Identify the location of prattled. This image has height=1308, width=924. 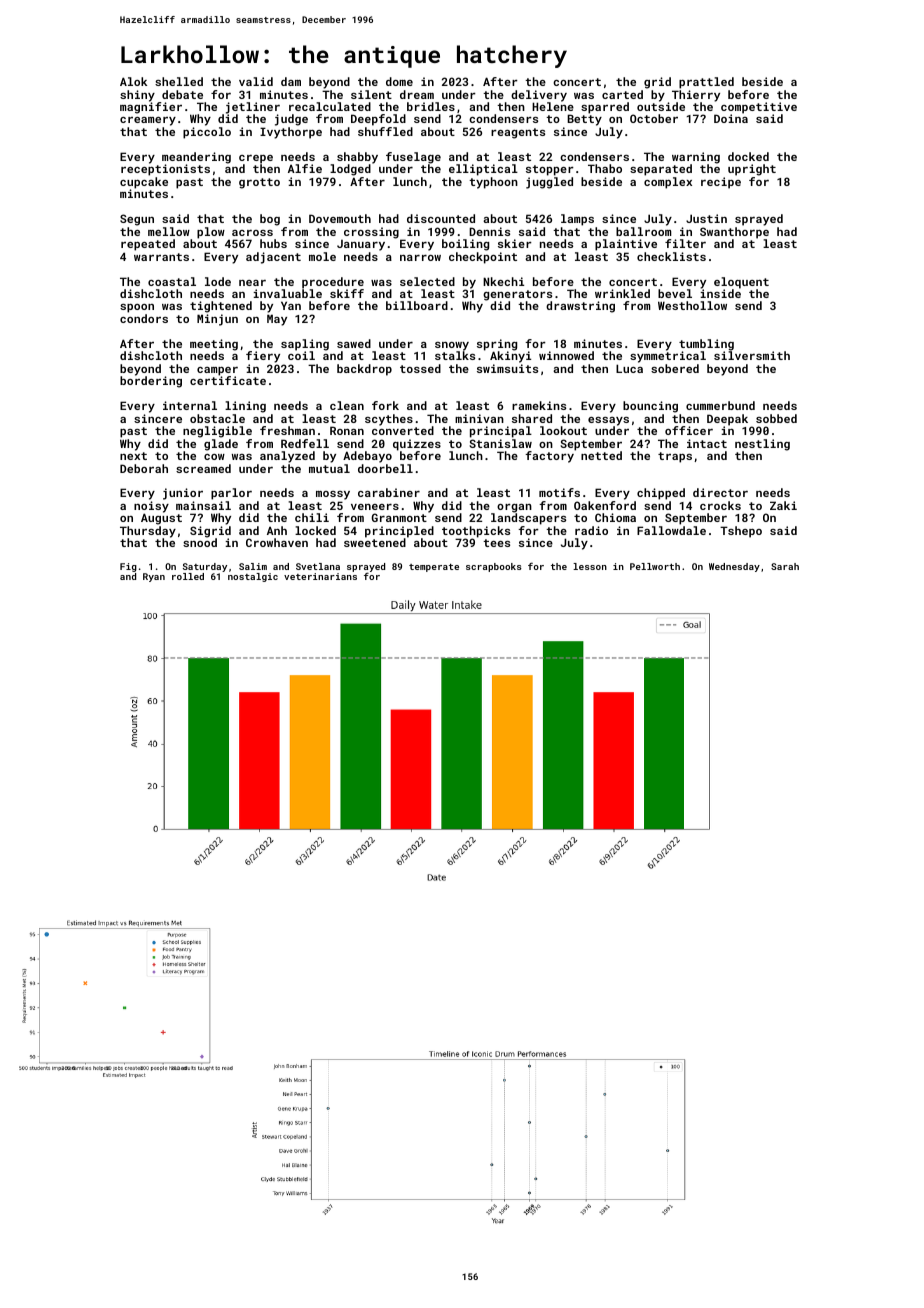
(706, 83).
